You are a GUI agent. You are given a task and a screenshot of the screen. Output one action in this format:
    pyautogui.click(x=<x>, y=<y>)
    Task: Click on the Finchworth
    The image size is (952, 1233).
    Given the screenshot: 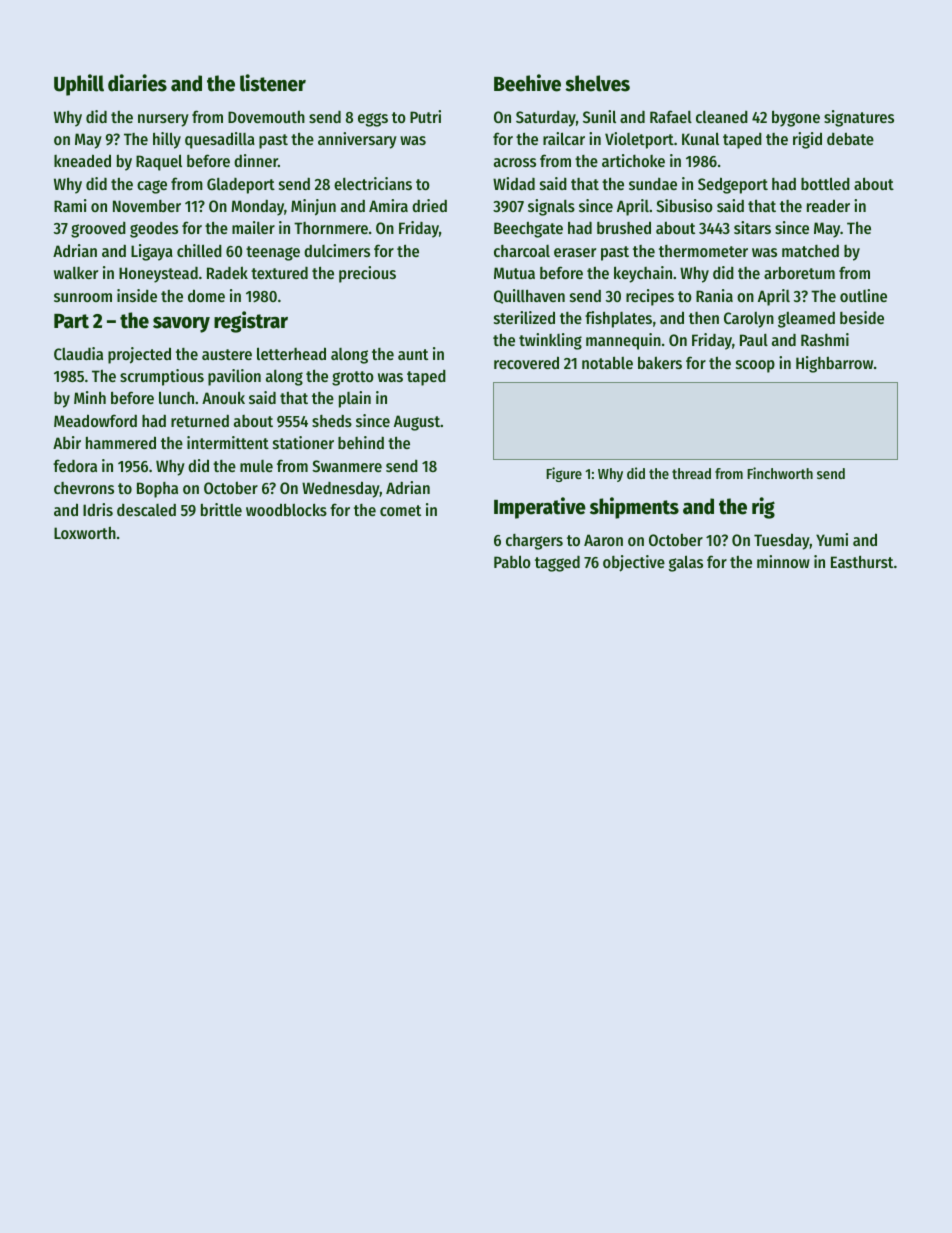 What is the action you would take?
    pyautogui.click(x=780, y=473)
